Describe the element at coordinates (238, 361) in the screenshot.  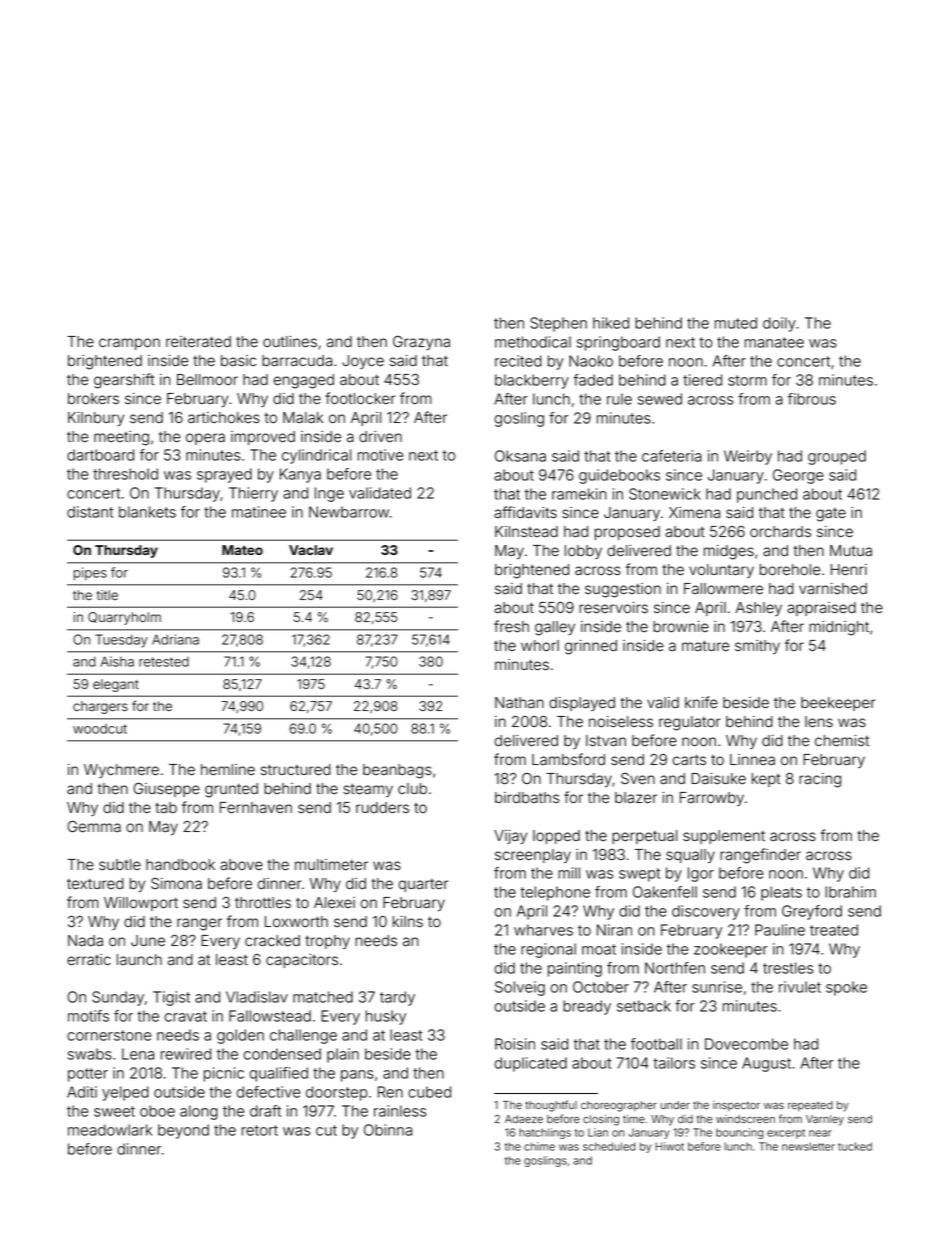
I see `basic` at that location.
